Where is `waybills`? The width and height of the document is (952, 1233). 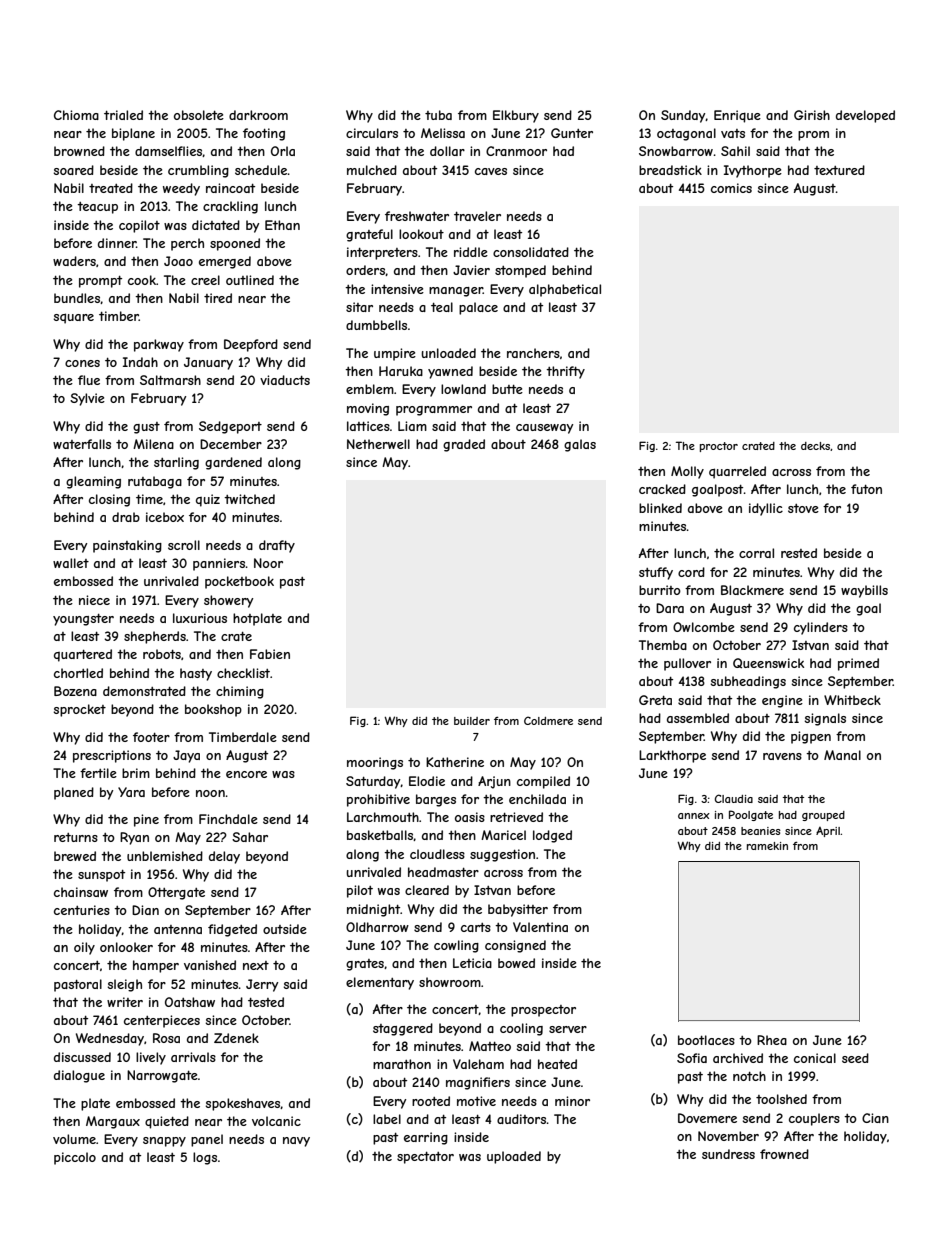
waybills is located at coordinates (864, 591).
